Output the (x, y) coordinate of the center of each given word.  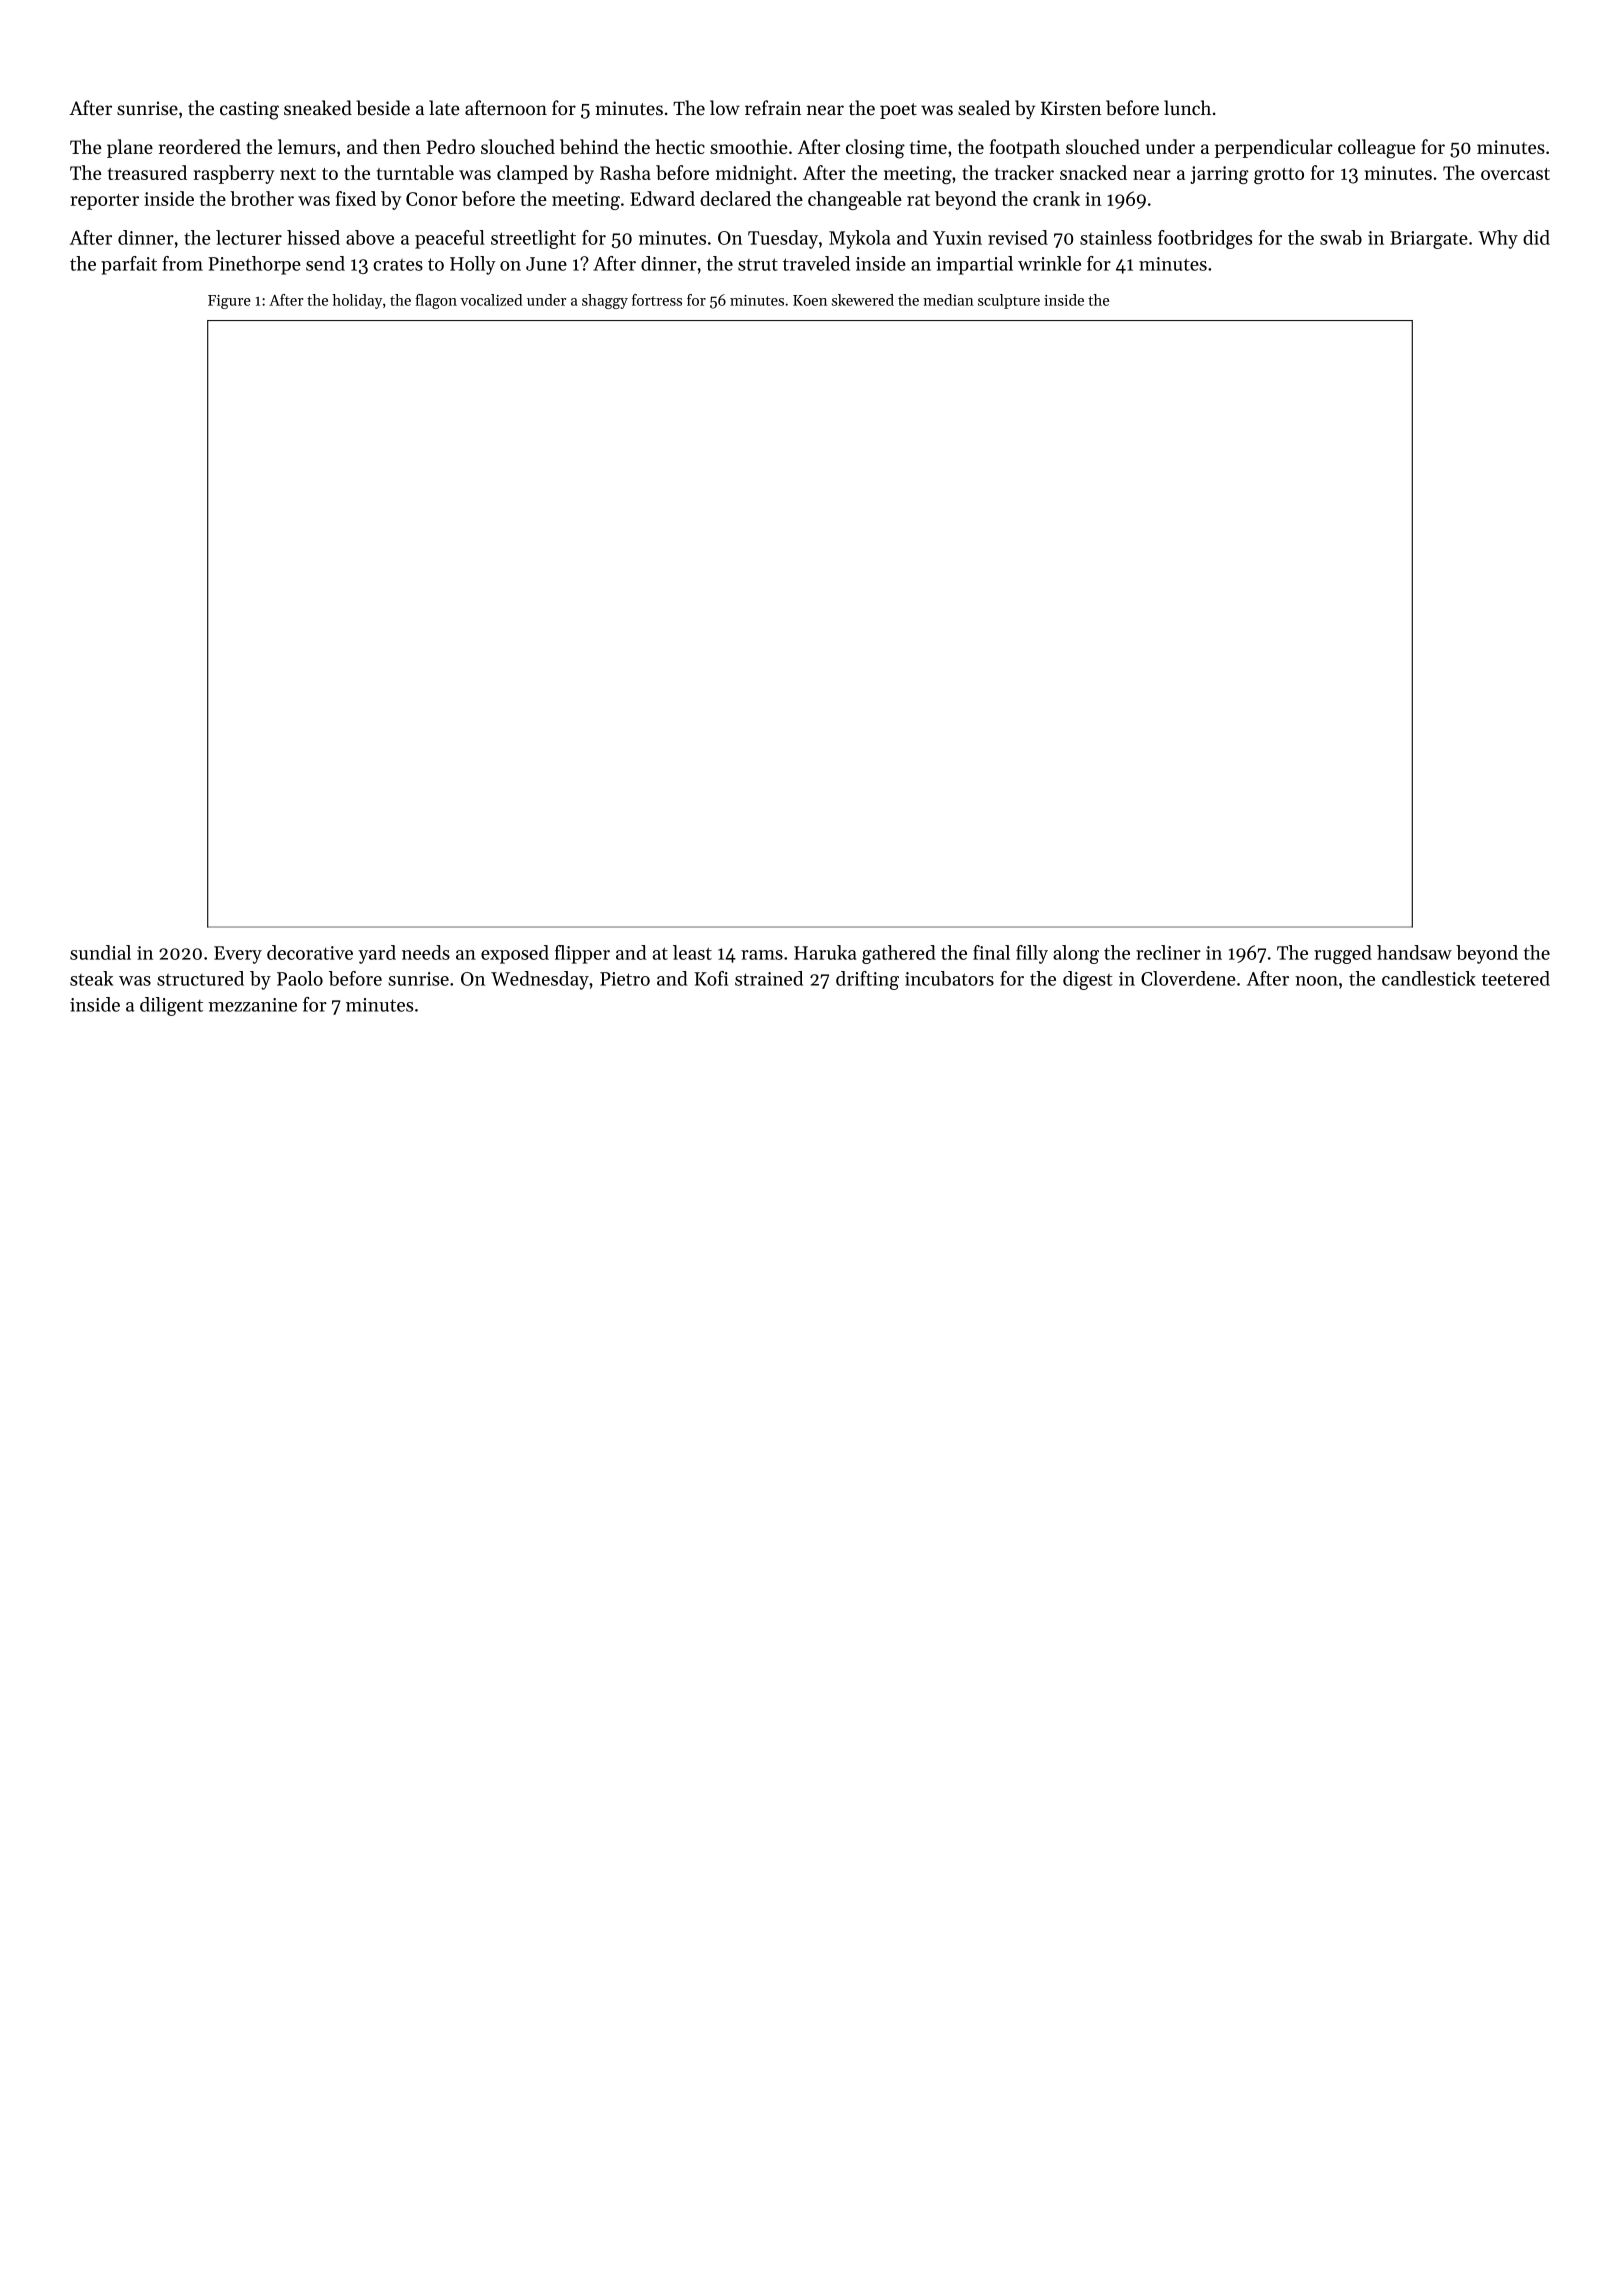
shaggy (605, 301)
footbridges (1205, 239)
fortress (657, 300)
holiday (357, 301)
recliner (1168, 952)
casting (249, 110)
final (991, 952)
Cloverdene (1188, 978)
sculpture (1009, 301)
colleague (1376, 149)
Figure (229, 302)
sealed (984, 108)
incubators (949, 978)
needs (426, 952)
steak (91, 978)
